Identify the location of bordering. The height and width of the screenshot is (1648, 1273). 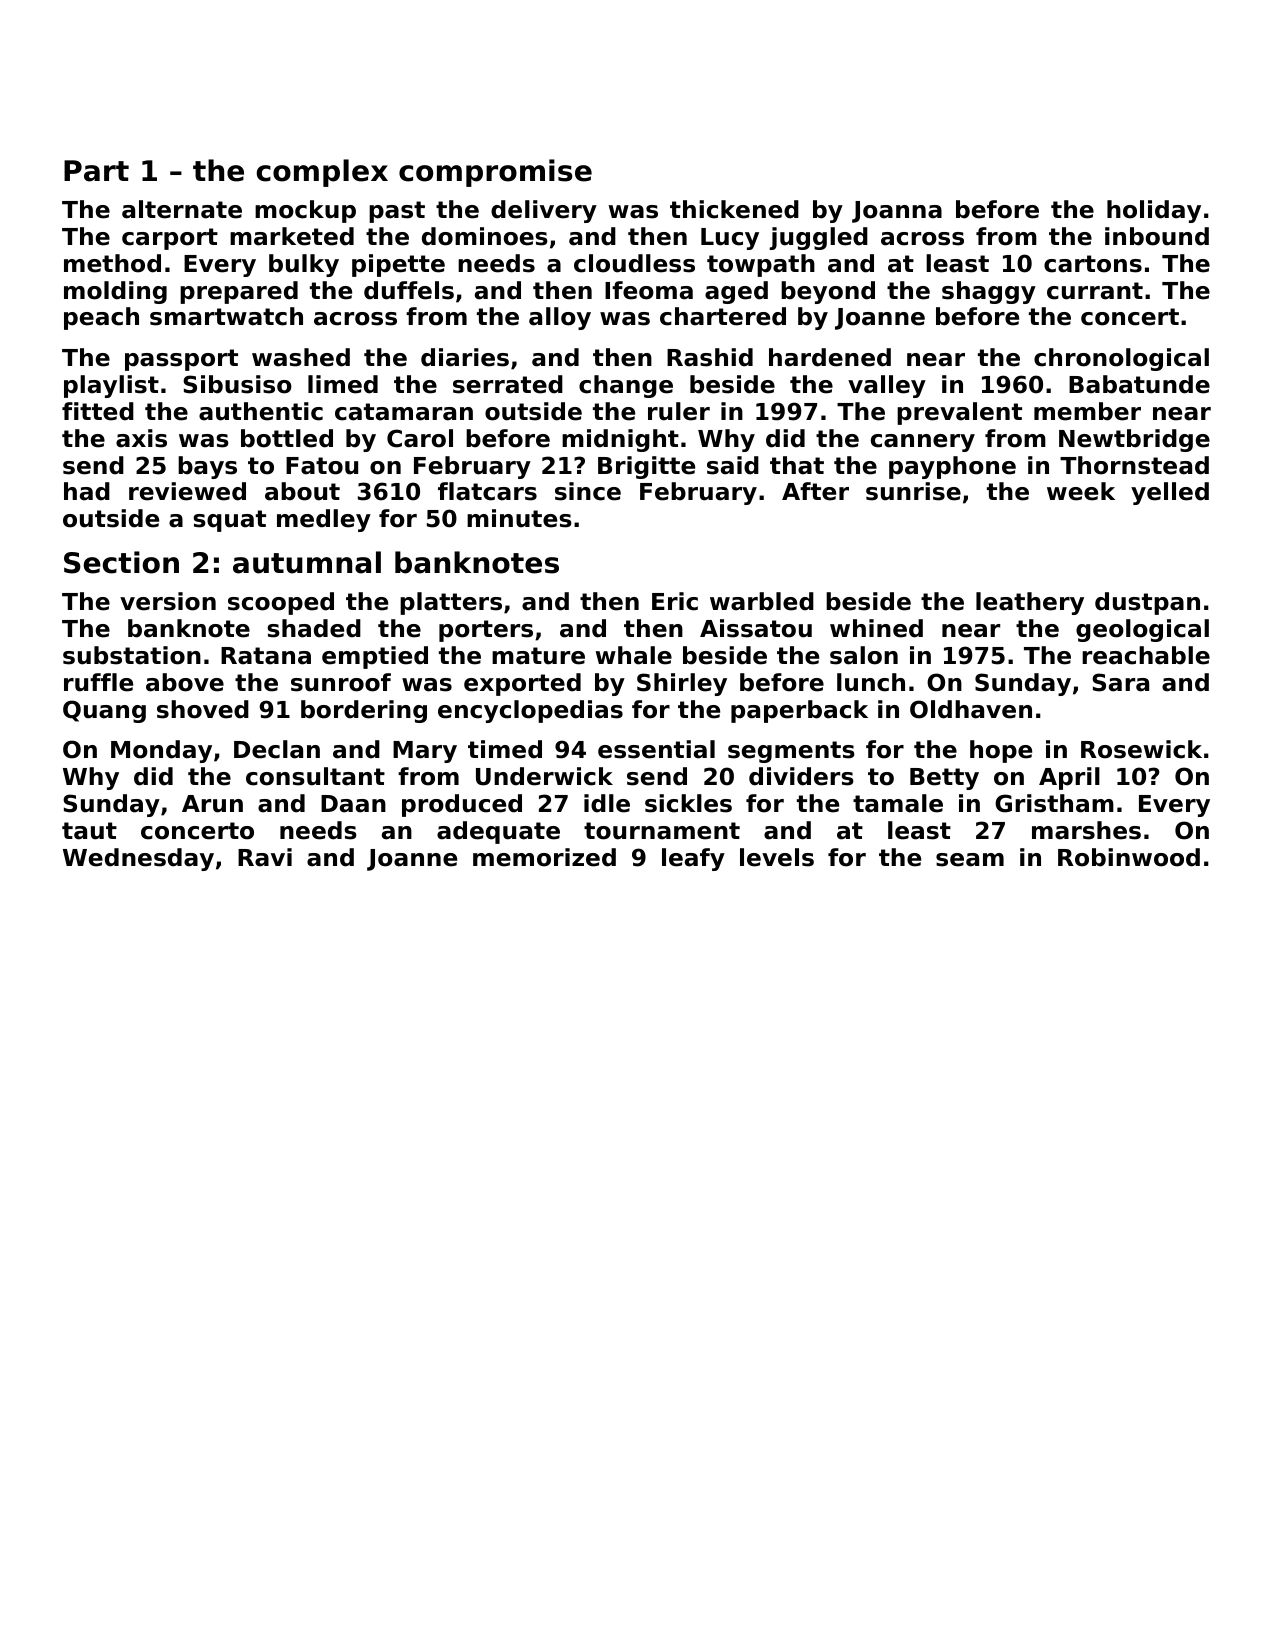
(364, 711).
